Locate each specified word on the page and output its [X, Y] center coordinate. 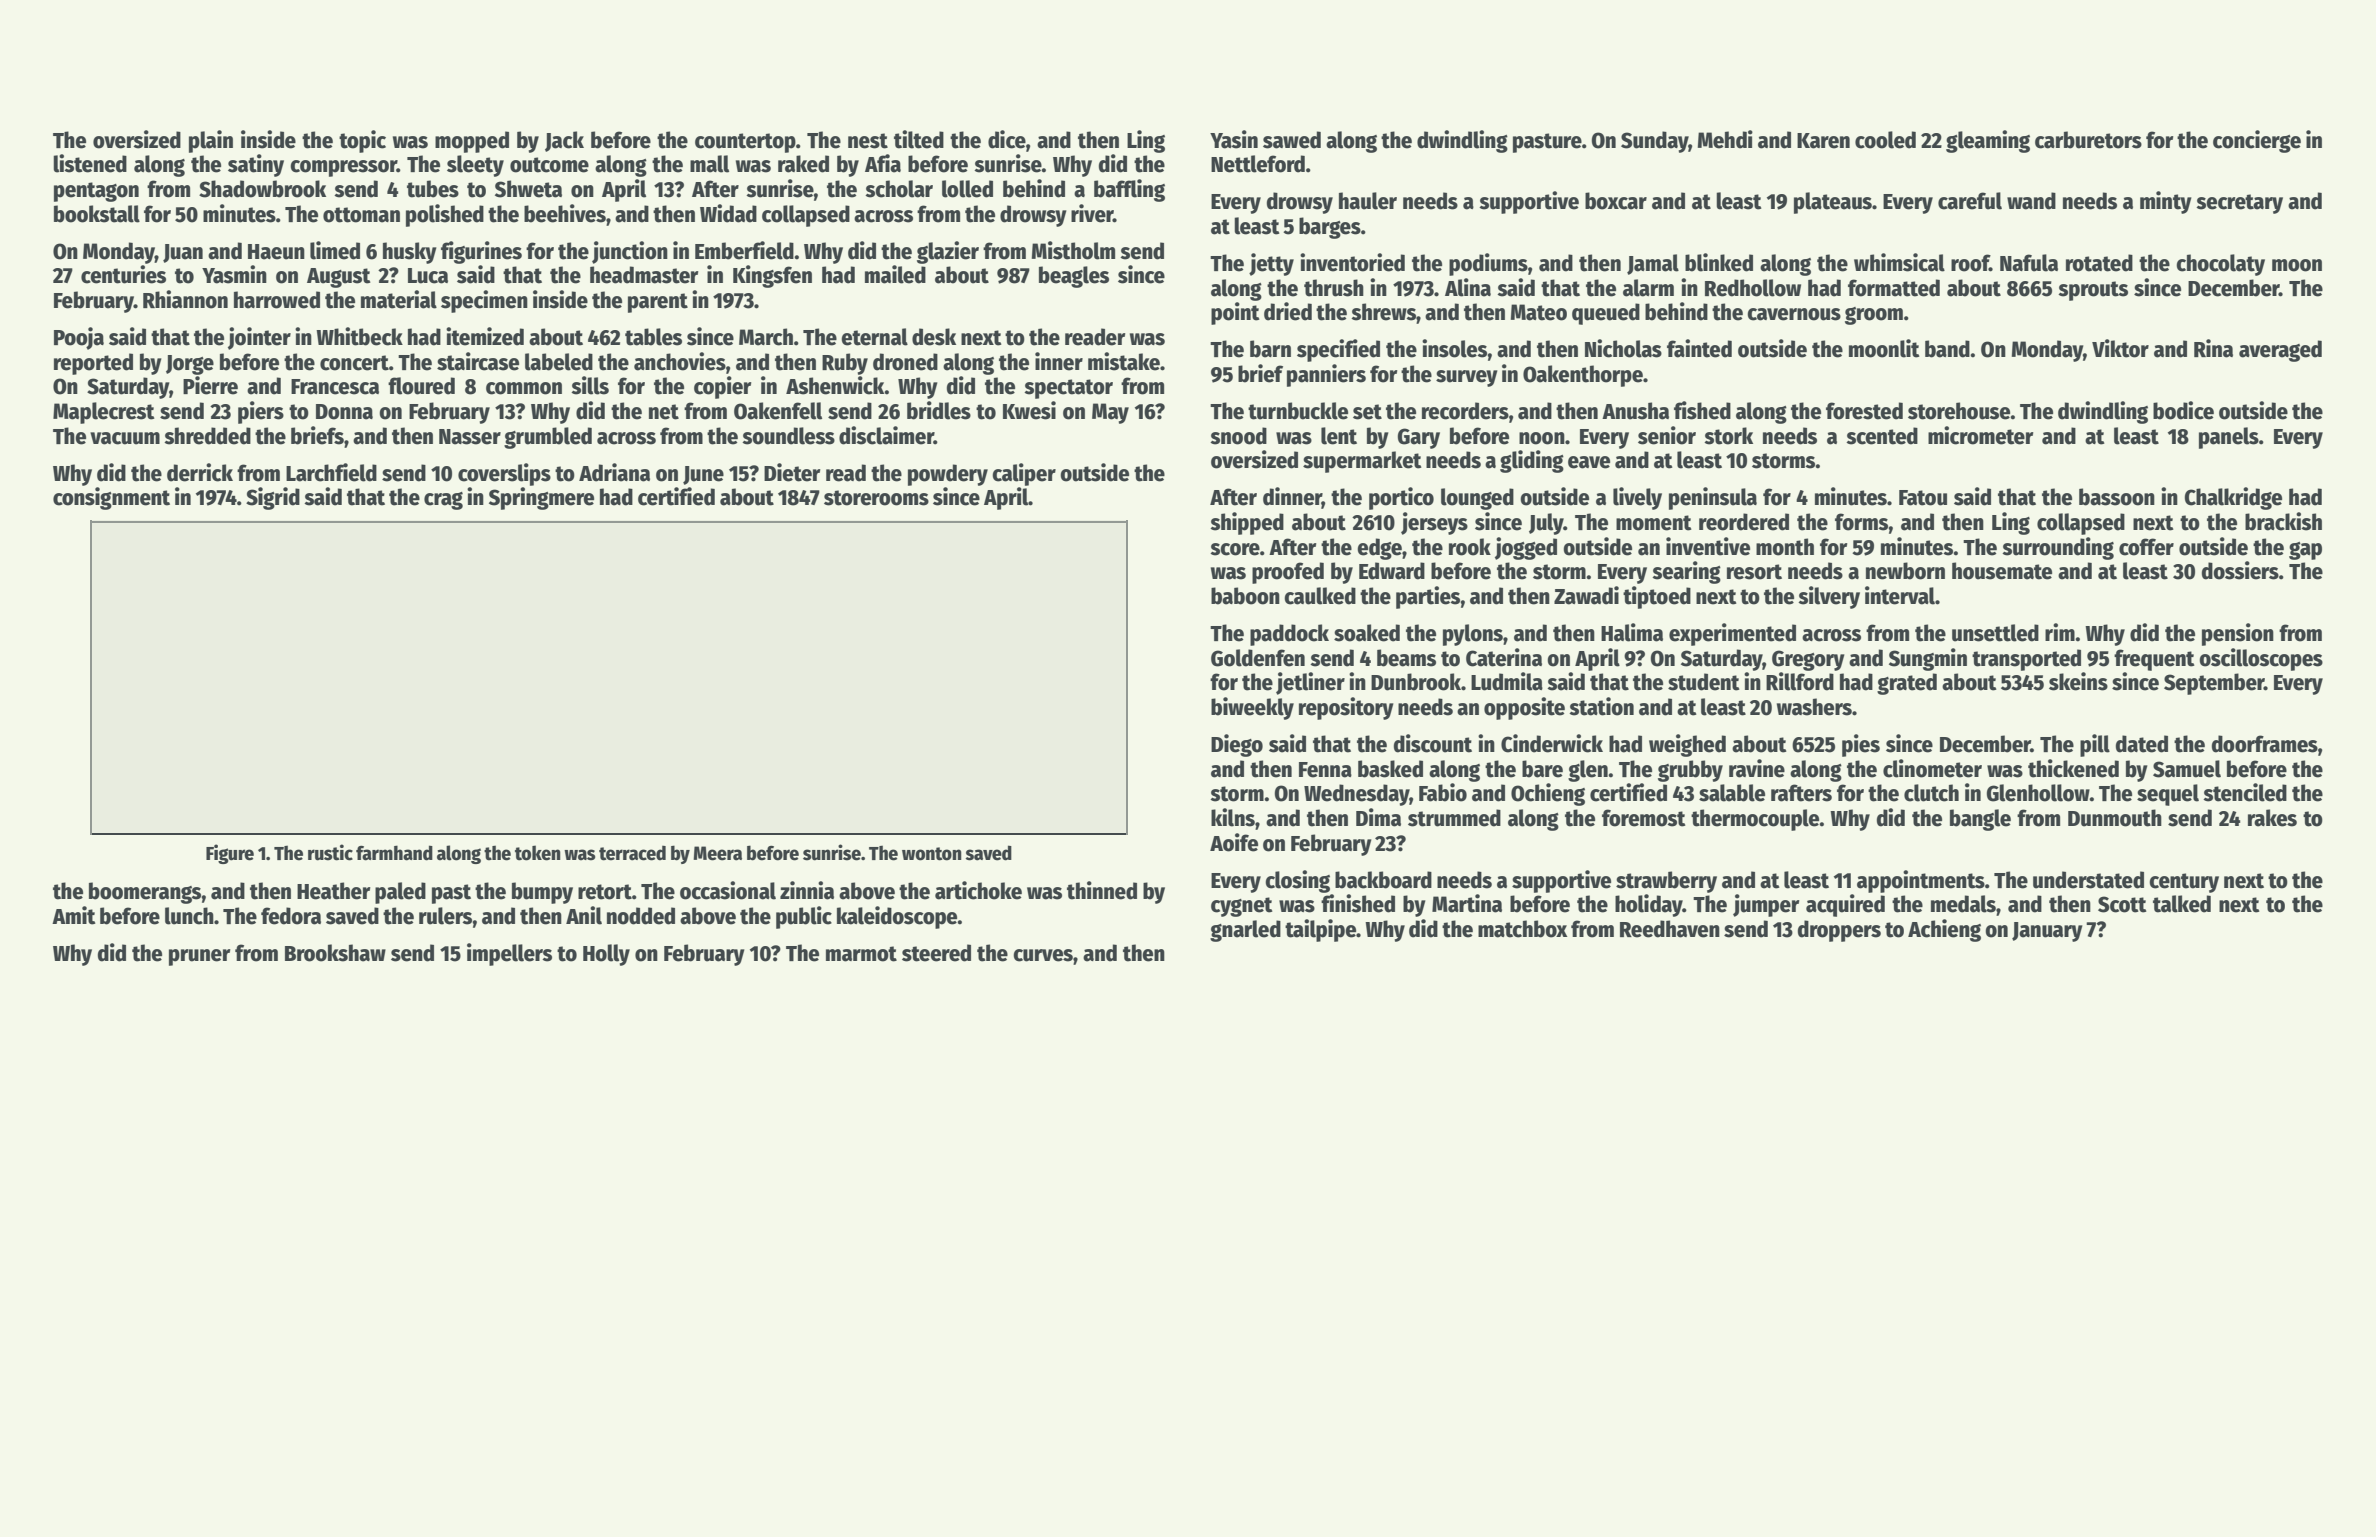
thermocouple [1755, 820]
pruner [199, 957]
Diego [1237, 745]
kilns [1233, 817]
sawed [1292, 140]
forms [1862, 522]
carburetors [2088, 140]
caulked [1320, 596]
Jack [564, 141]
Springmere [541, 498]
